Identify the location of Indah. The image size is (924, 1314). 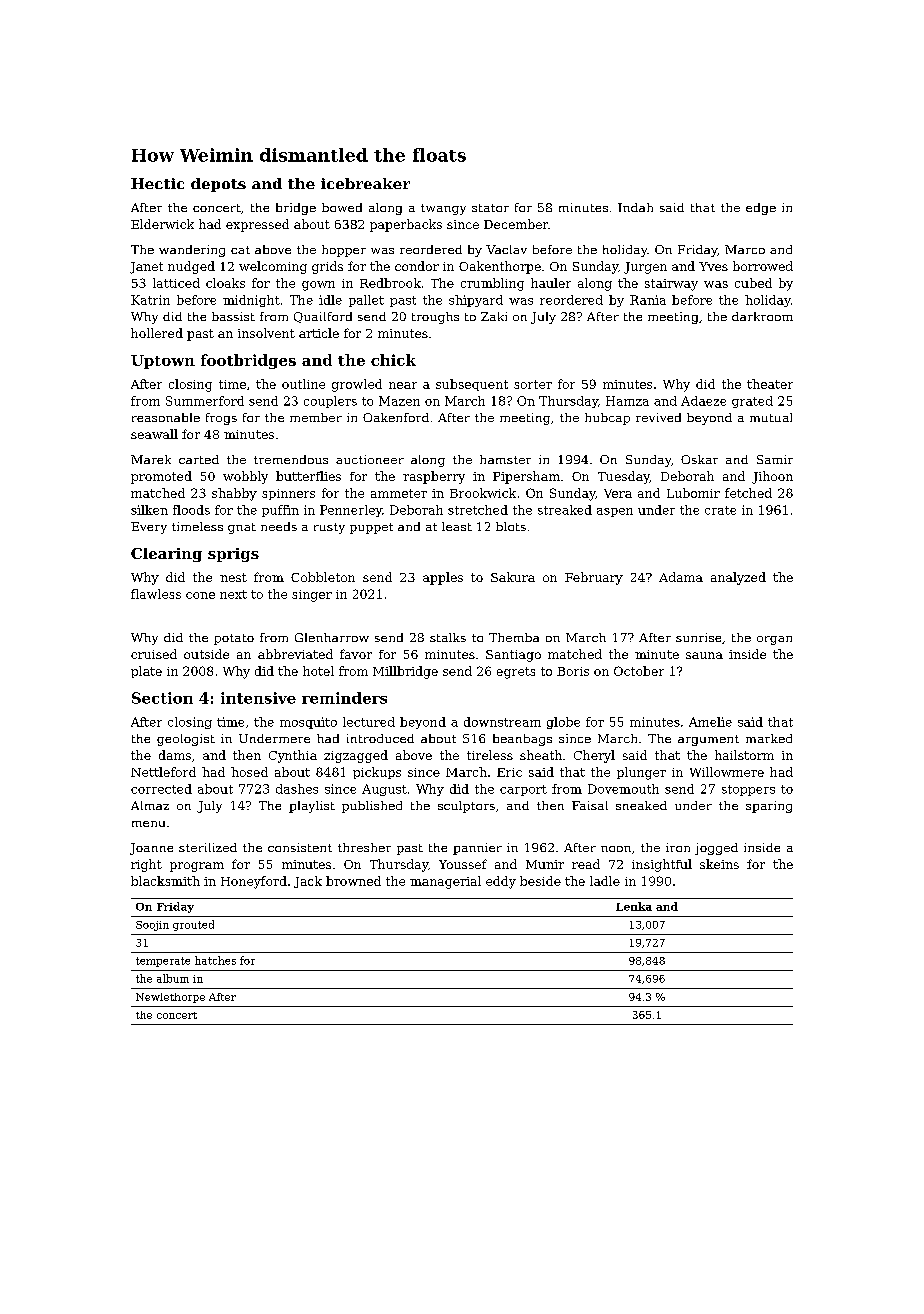
(635, 207).
